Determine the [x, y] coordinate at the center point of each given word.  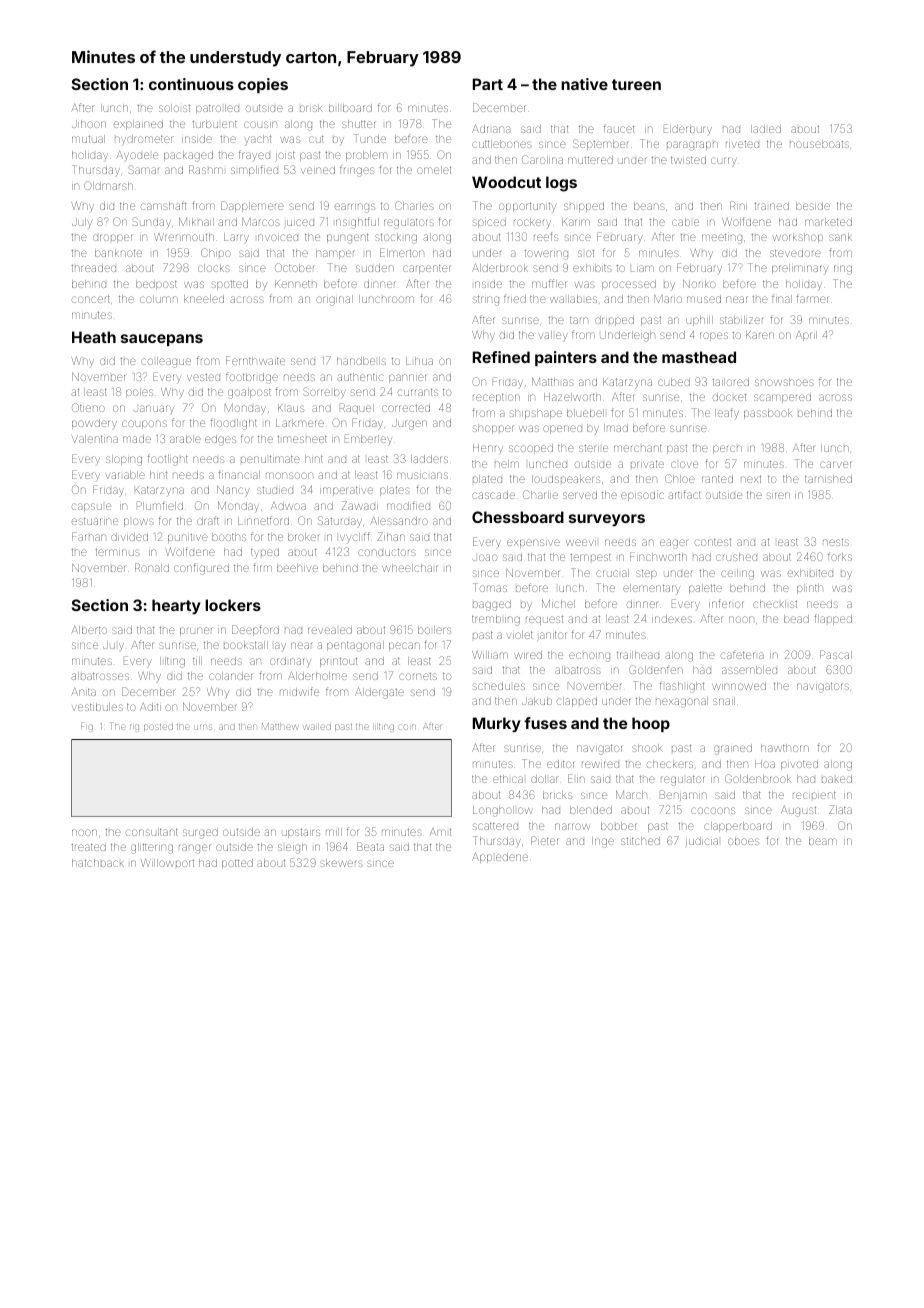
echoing [589, 657]
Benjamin [683, 795]
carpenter [426, 269]
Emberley [368, 440]
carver [835, 464]
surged [200, 833]
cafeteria [742, 654]
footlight [168, 460]
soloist [174, 108]
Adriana [491, 129]
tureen [636, 84]
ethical [508, 779]
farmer [812, 298]
